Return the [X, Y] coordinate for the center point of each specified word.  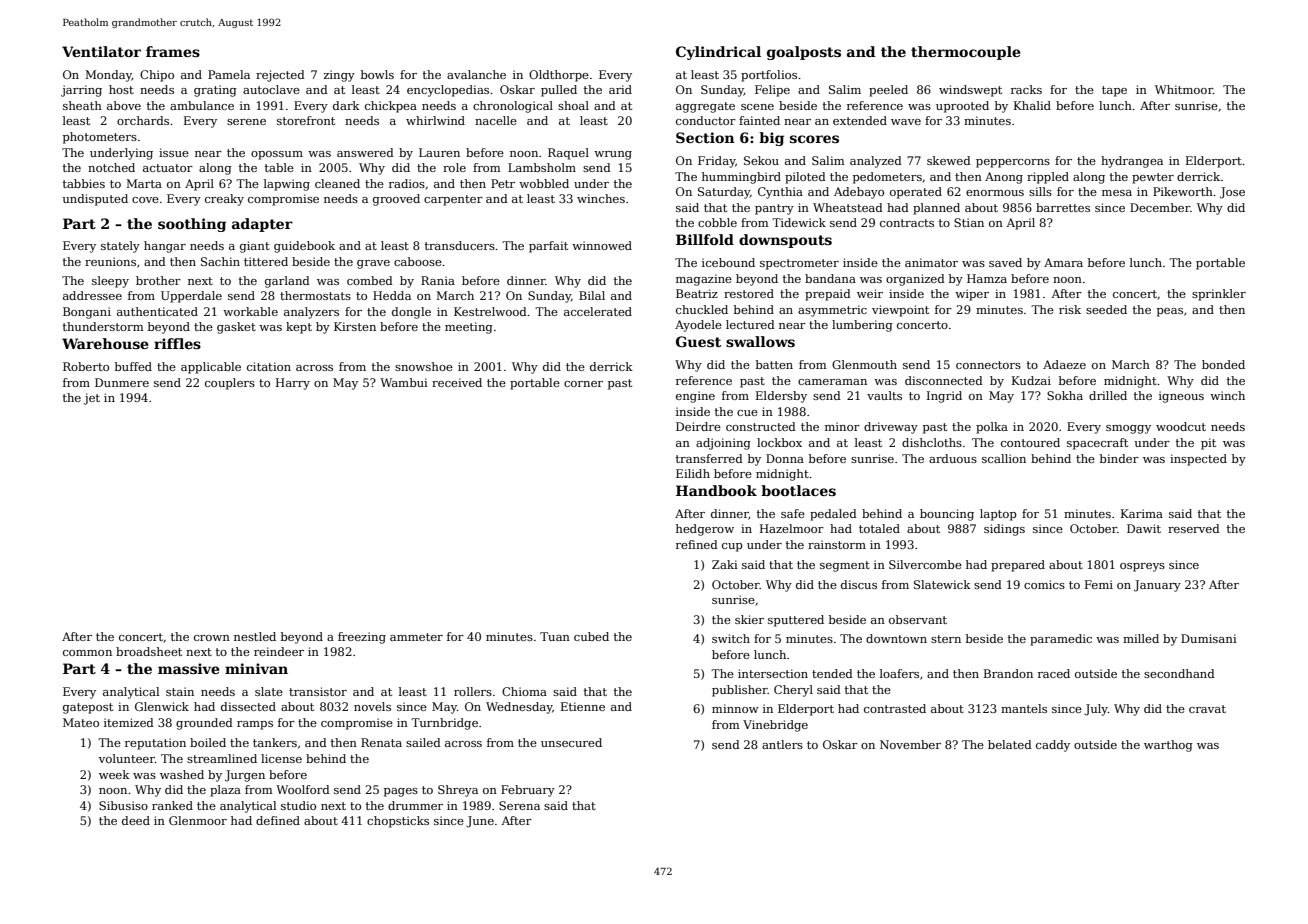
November [910, 744]
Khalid [1032, 105]
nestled [255, 636]
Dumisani [1209, 638]
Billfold [705, 239]
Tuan [555, 636]
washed [182, 774]
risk [1070, 309]
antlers [782, 744]
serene [246, 122]
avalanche [476, 74]
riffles [177, 343]
